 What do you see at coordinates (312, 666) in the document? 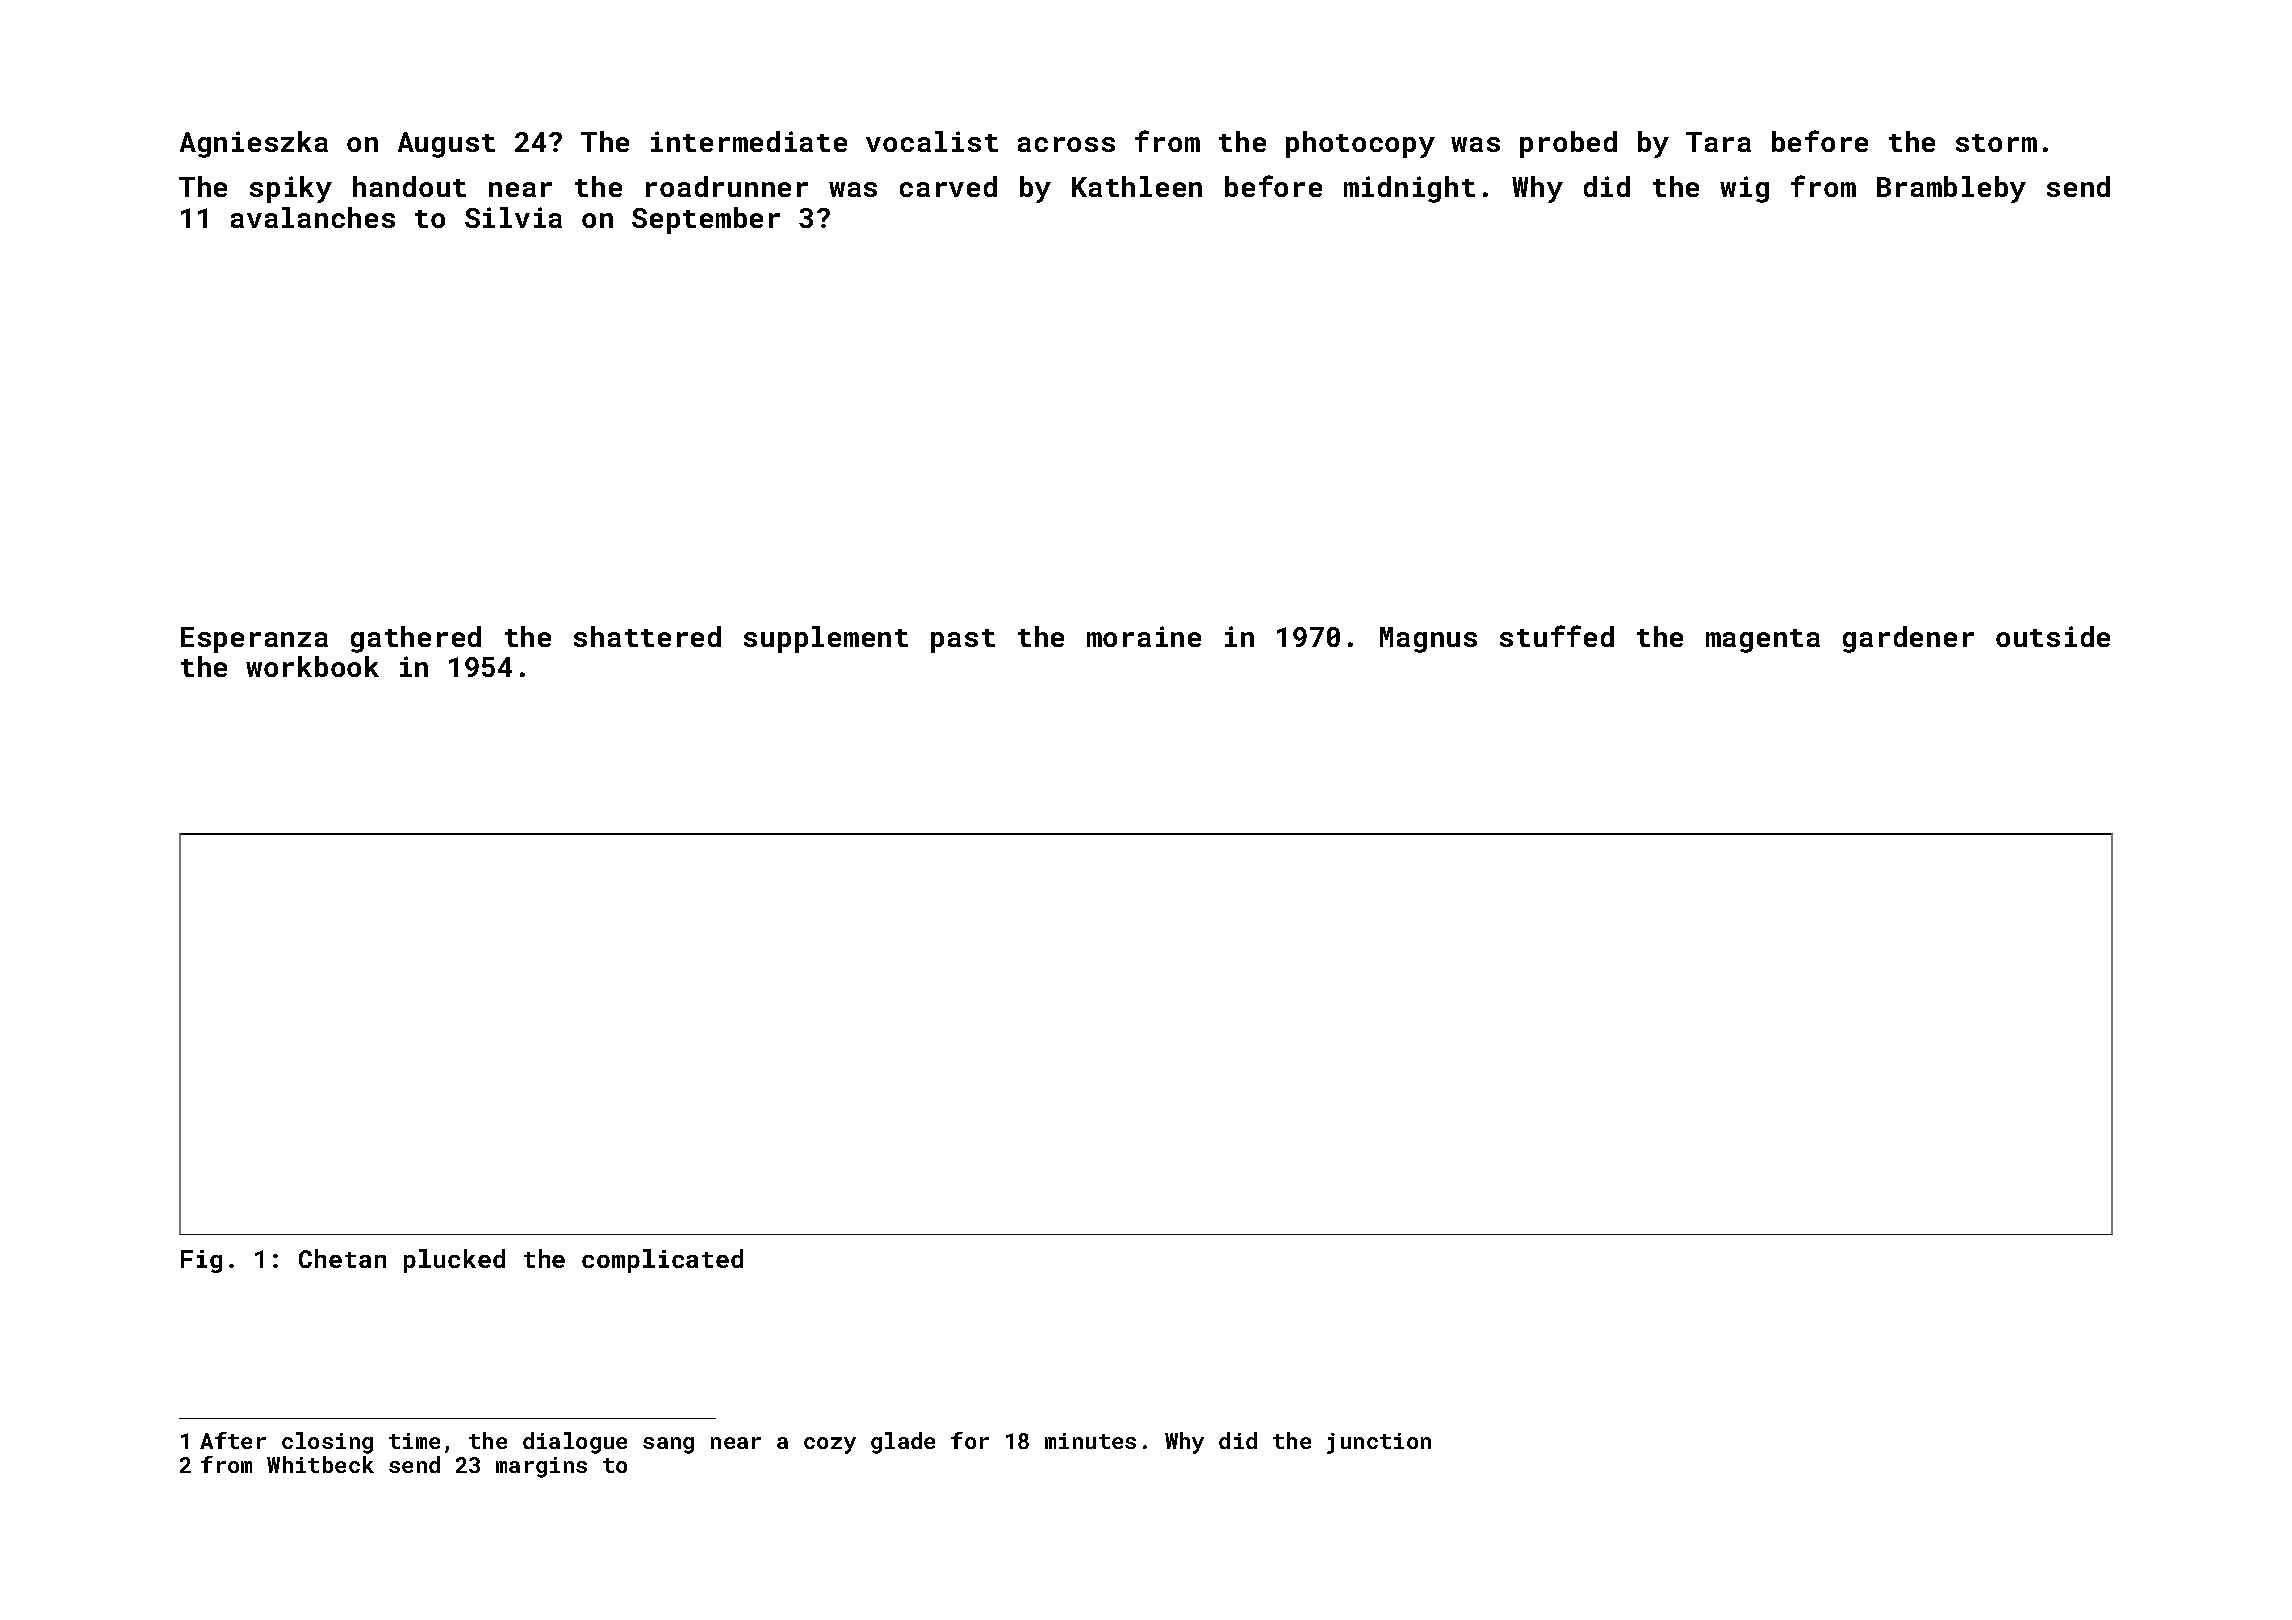
I see `workbook` at bounding box center [312, 666].
